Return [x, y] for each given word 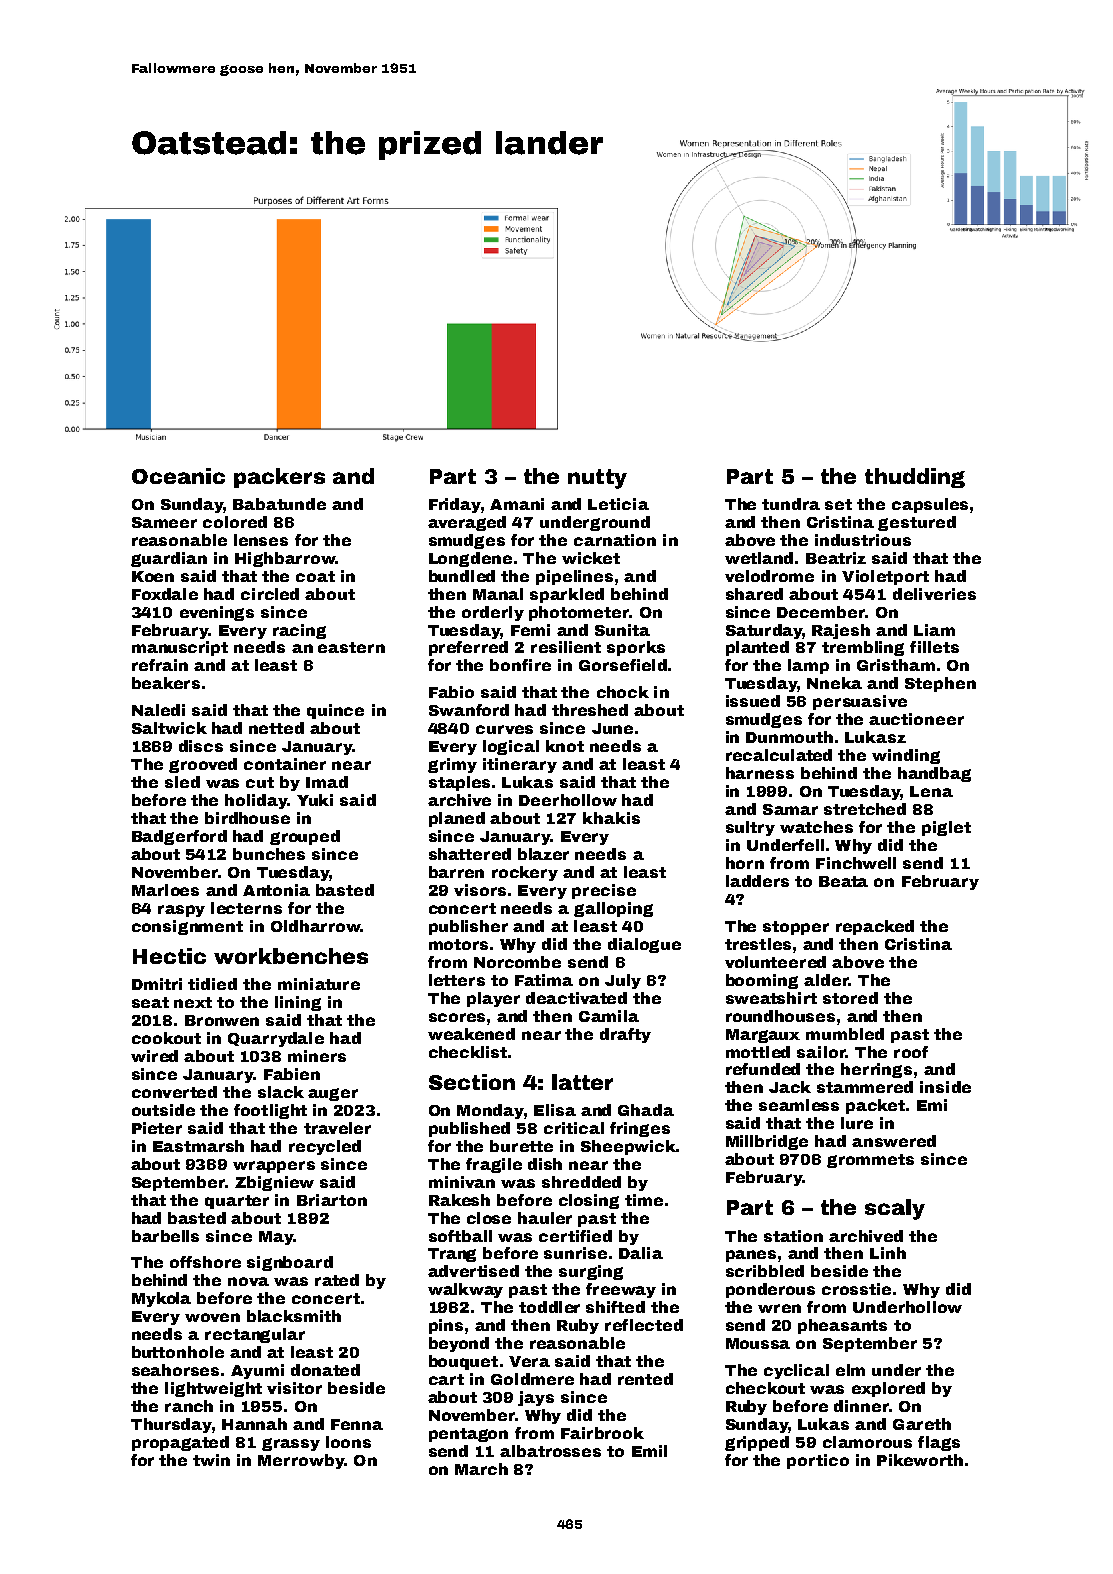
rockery [525, 873]
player [493, 999]
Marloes [165, 890]
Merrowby [301, 1461]
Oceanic [178, 476]
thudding [915, 478]
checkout [765, 1388]
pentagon [468, 1435]
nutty [597, 479]
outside [163, 1110]
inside [945, 1087]
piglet [946, 828]
